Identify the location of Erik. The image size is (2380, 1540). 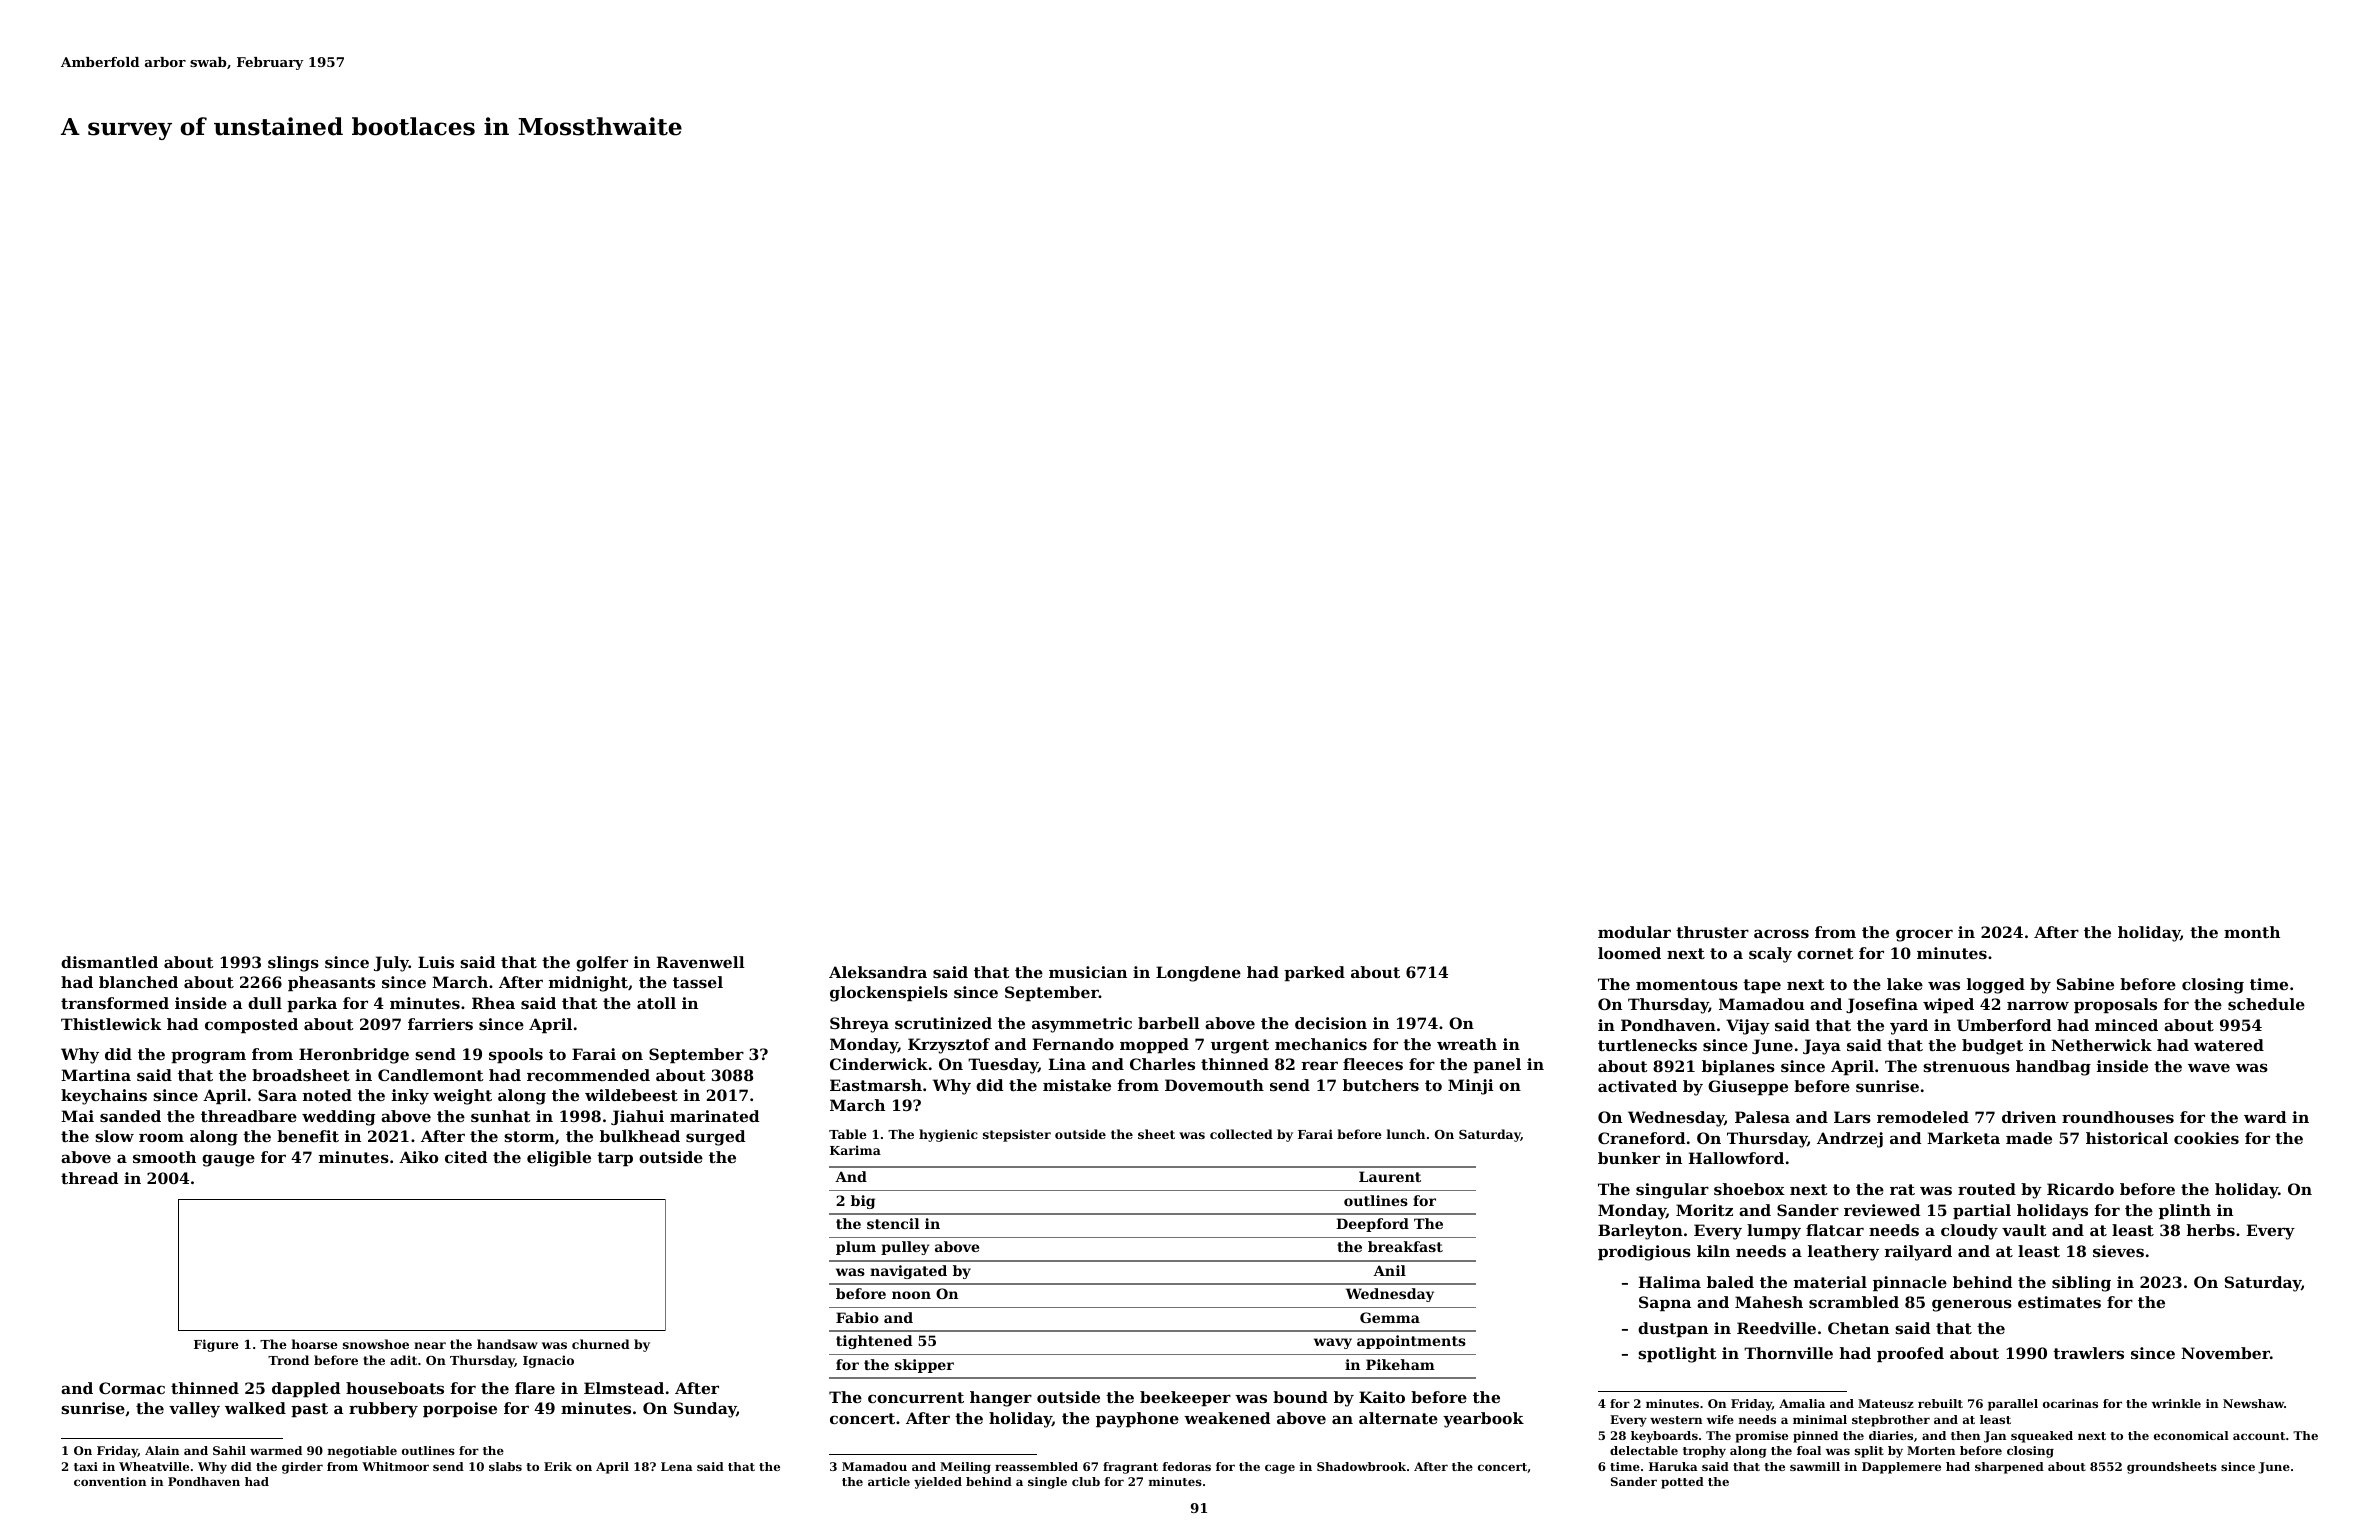
(558, 1466).
